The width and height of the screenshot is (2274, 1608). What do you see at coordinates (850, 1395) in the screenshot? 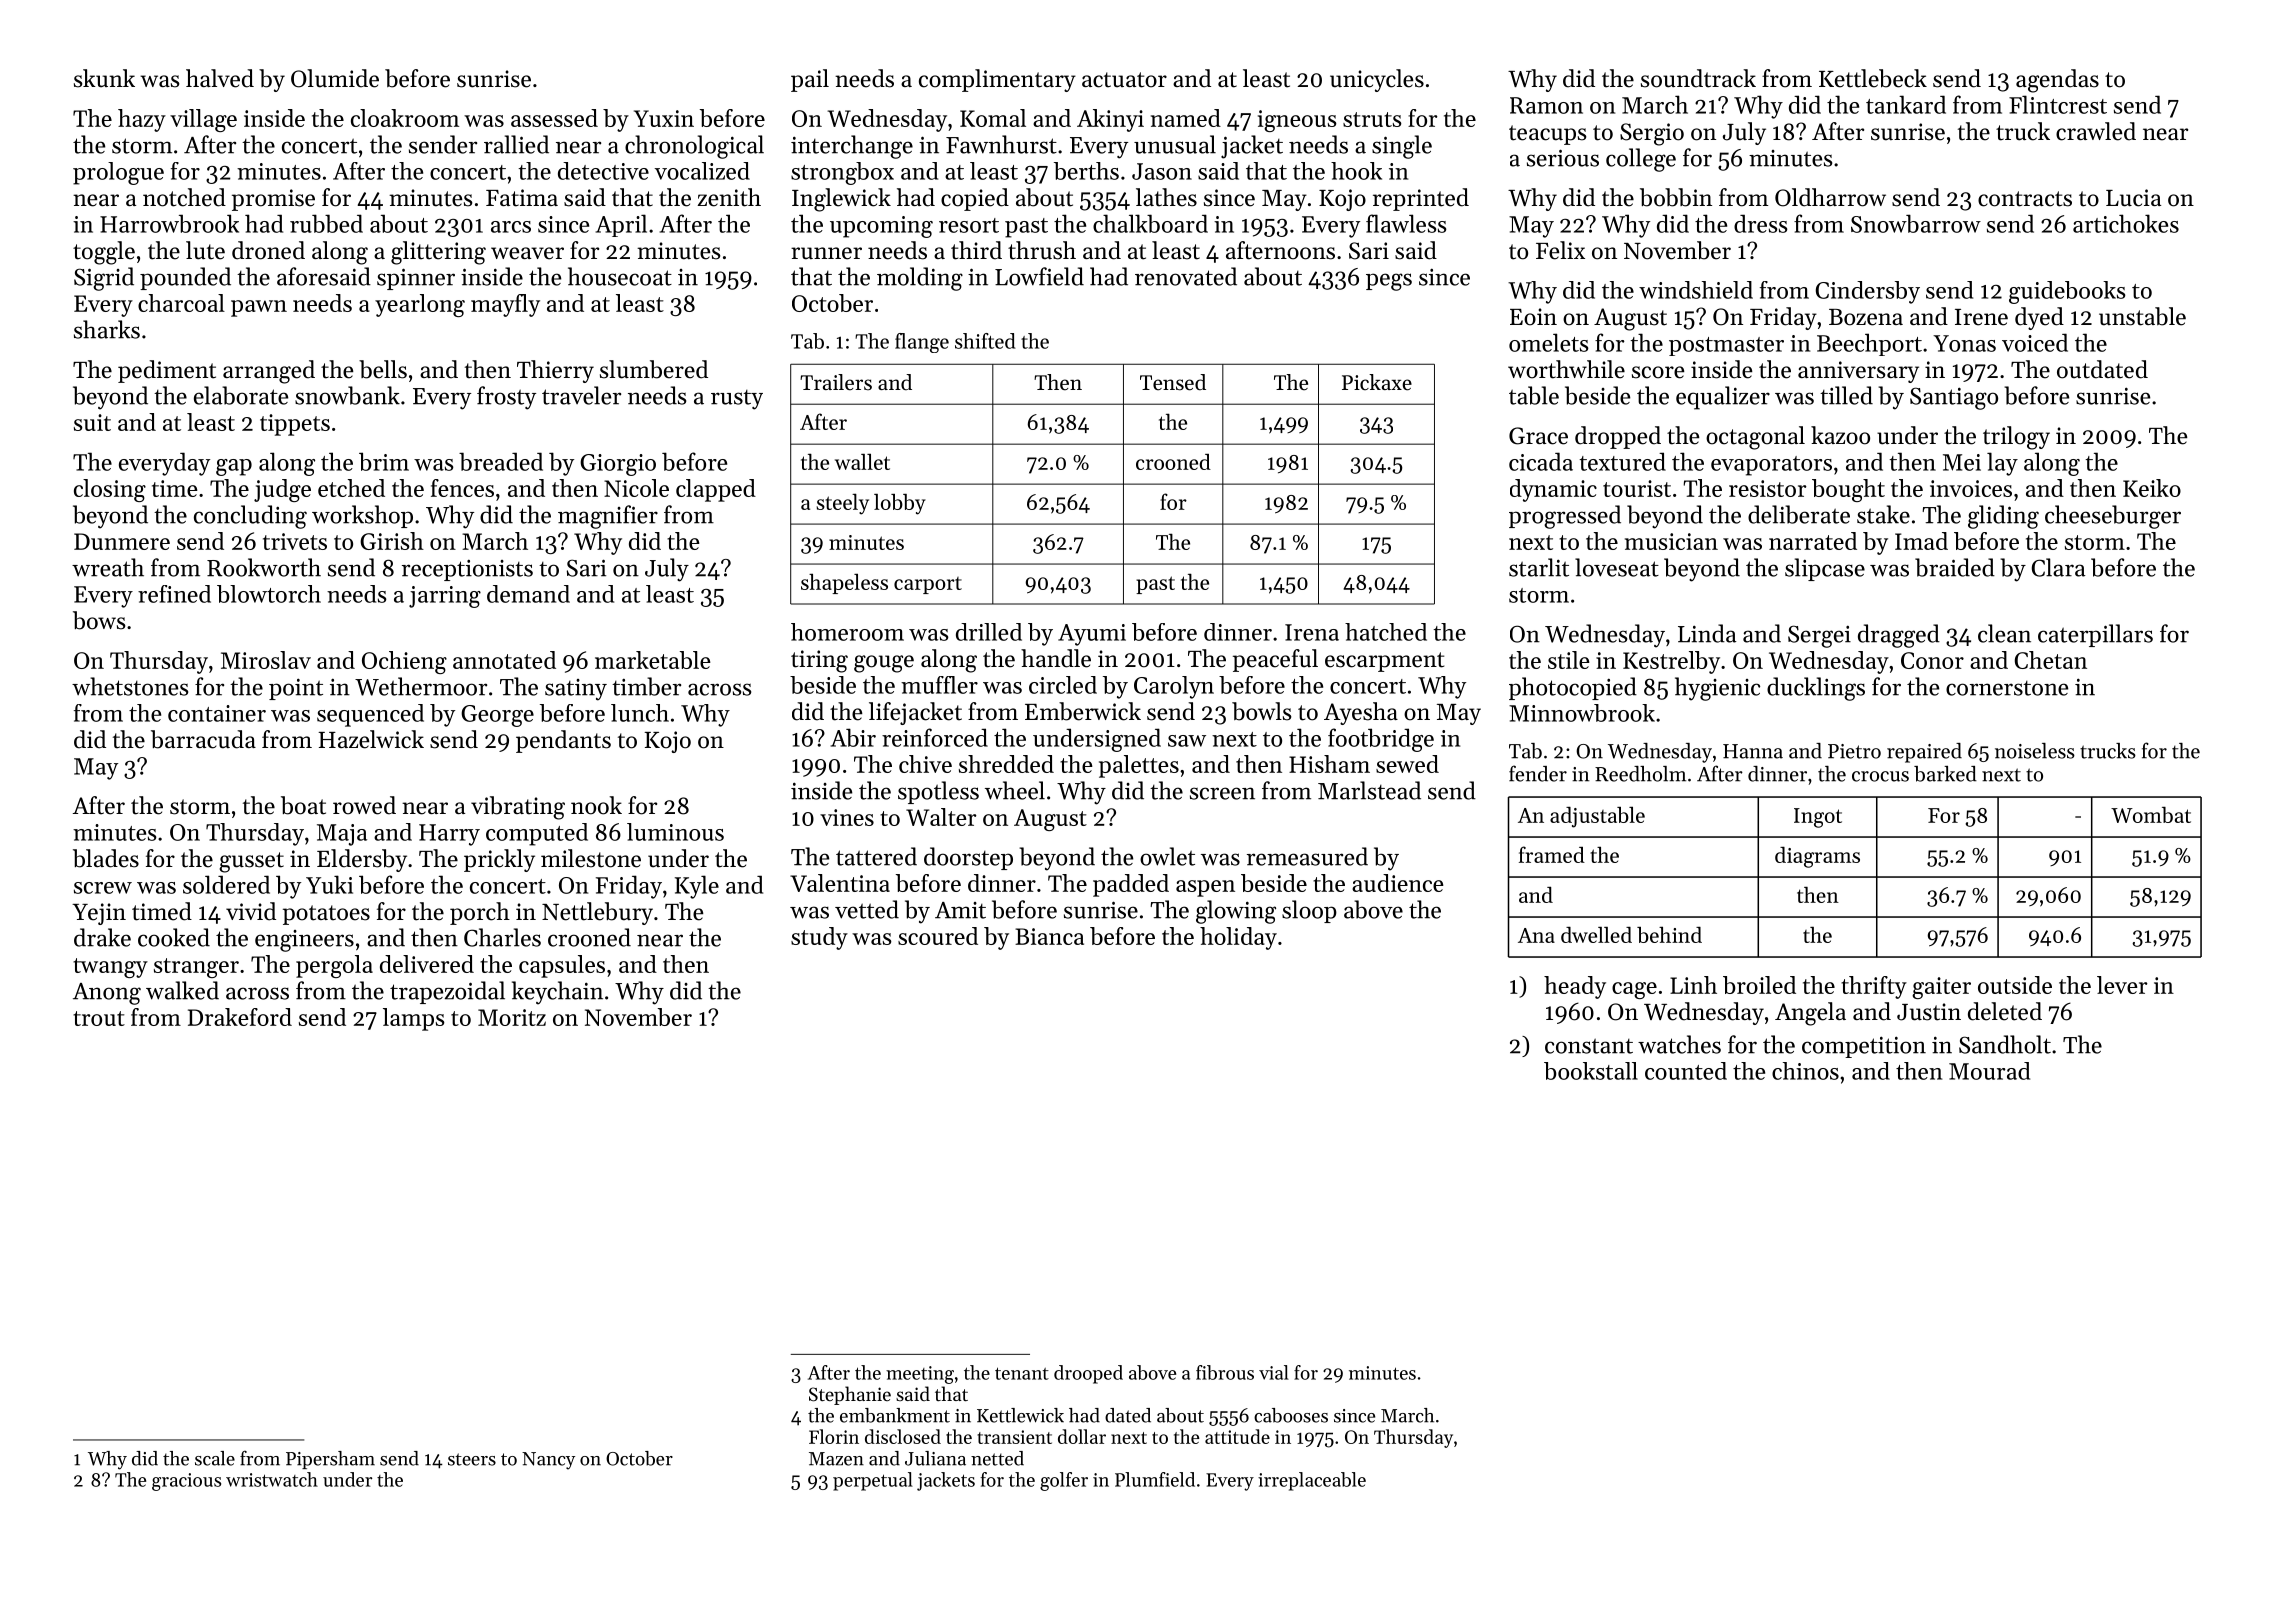
I see `Stephanie` at bounding box center [850, 1395].
